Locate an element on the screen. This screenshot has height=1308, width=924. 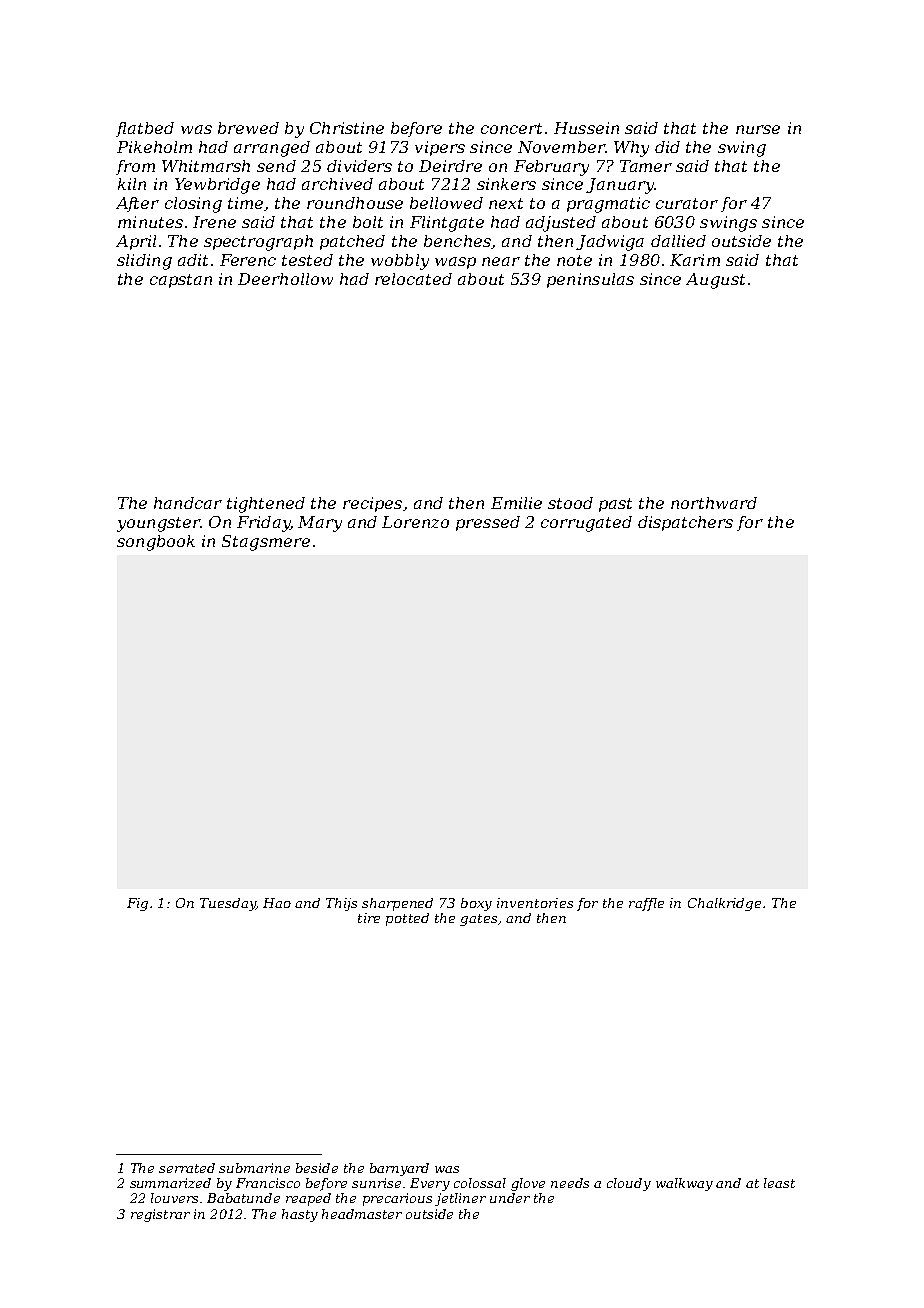
walkway is located at coordinates (684, 1184).
